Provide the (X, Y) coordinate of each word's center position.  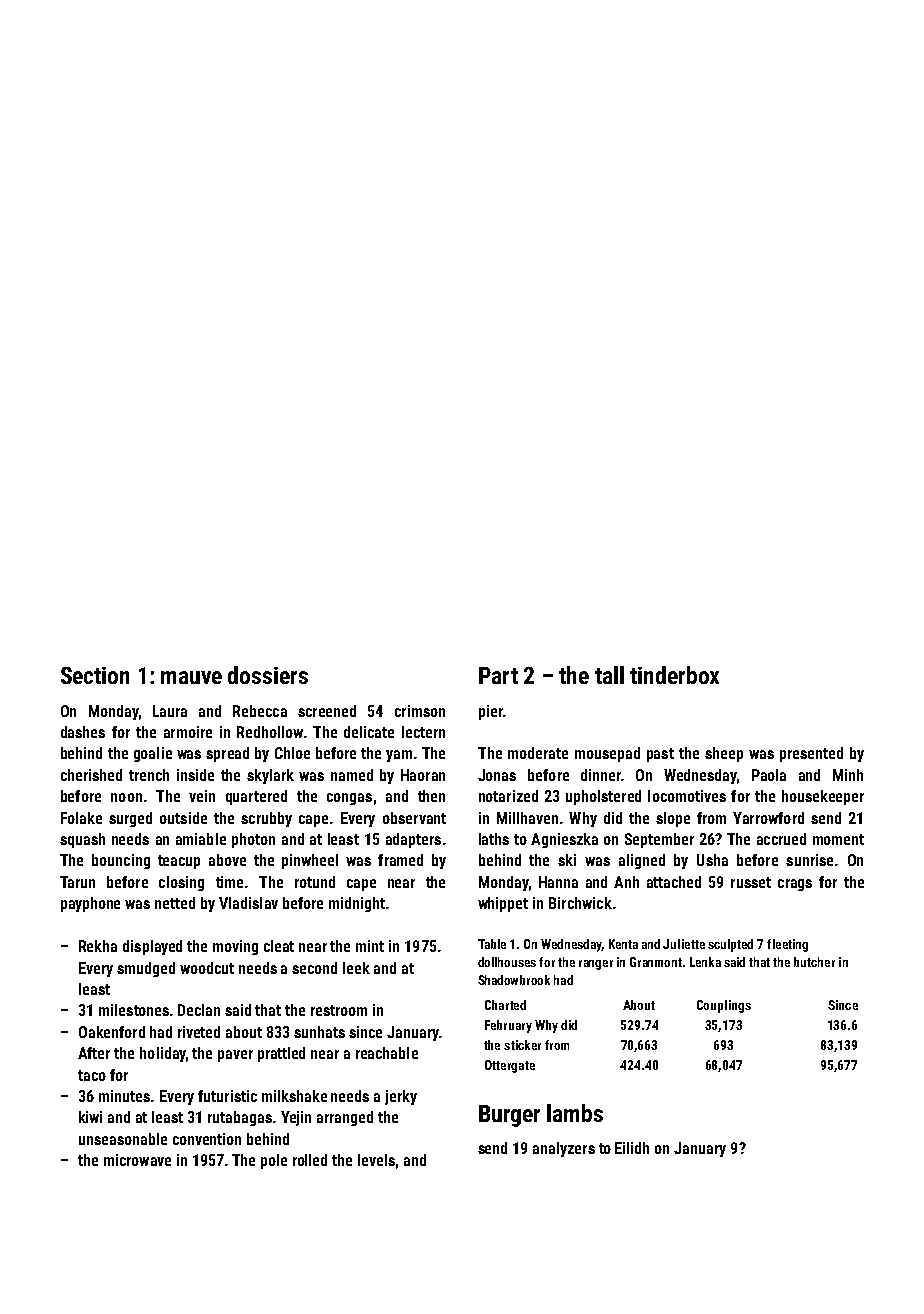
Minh (848, 775)
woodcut (207, 968)
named (352, 775)
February (508, 1026)
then (431, 796)
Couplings (724, 1006)
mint (370, 946)
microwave (137, 1160)
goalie (153, 754)
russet (751, 882)
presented (811, 754)
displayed (152, 947)
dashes (83, 732)
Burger (509, 1116)
